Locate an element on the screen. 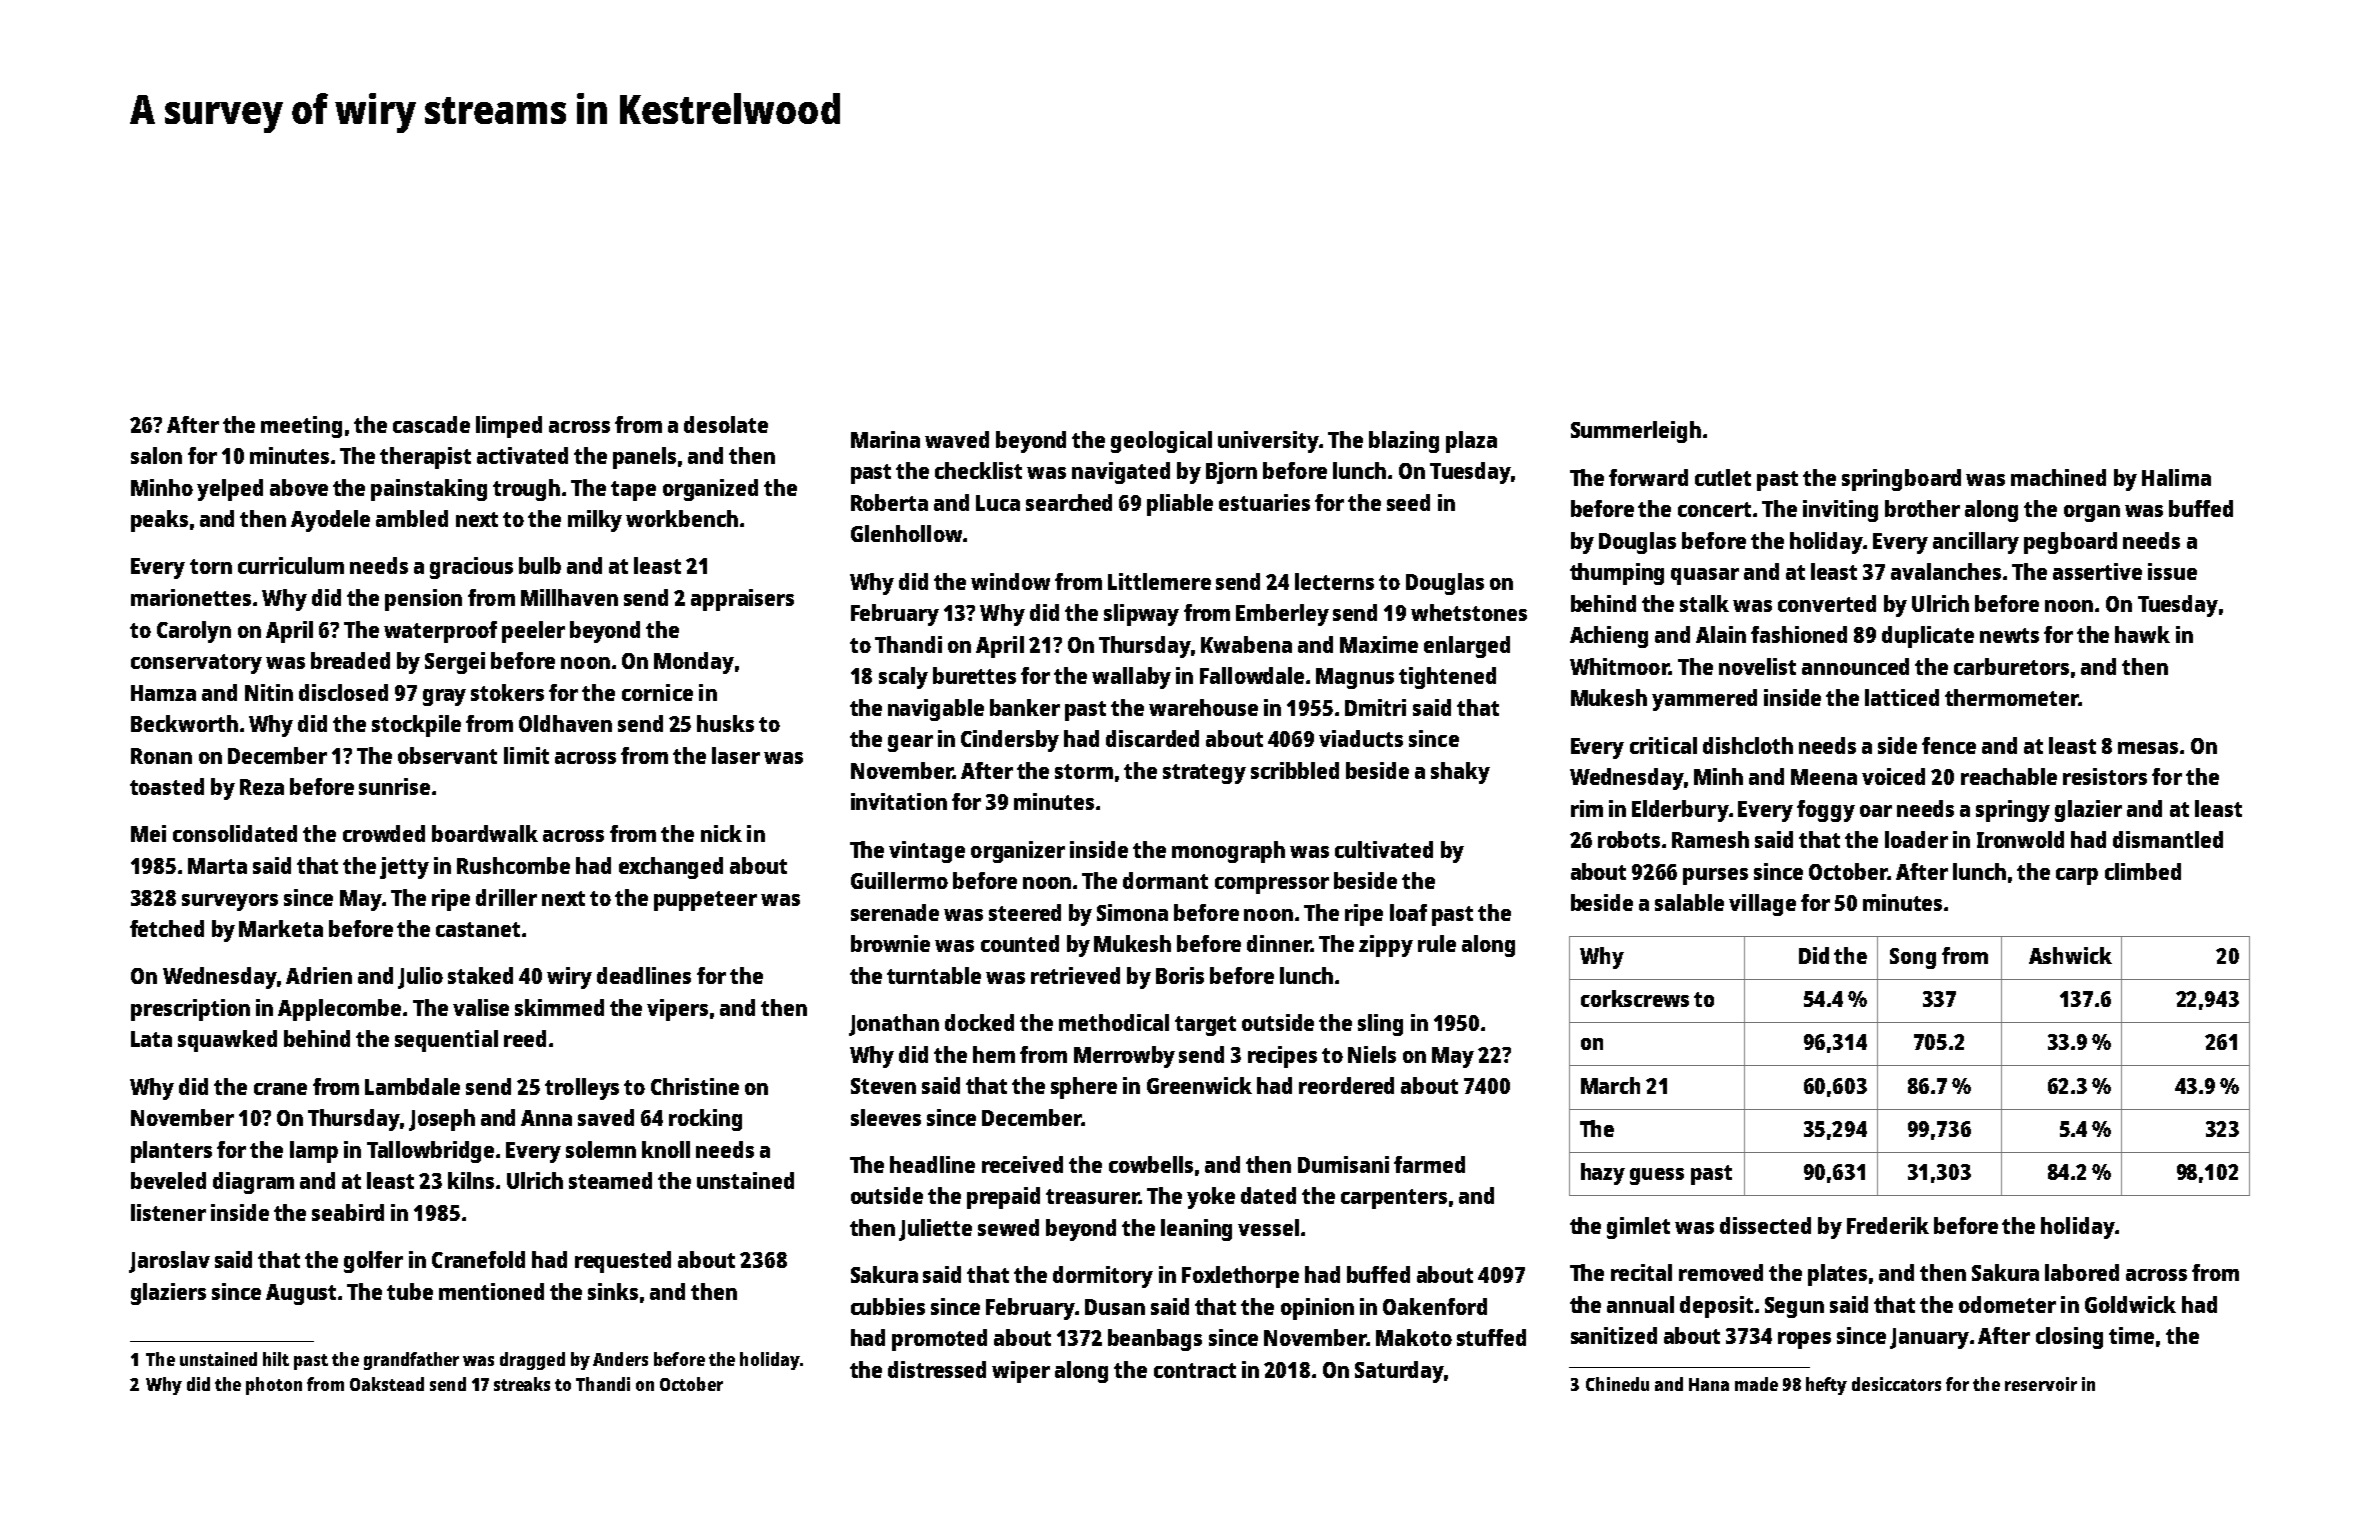  cutlet is located at coordinates (1723, 477).
